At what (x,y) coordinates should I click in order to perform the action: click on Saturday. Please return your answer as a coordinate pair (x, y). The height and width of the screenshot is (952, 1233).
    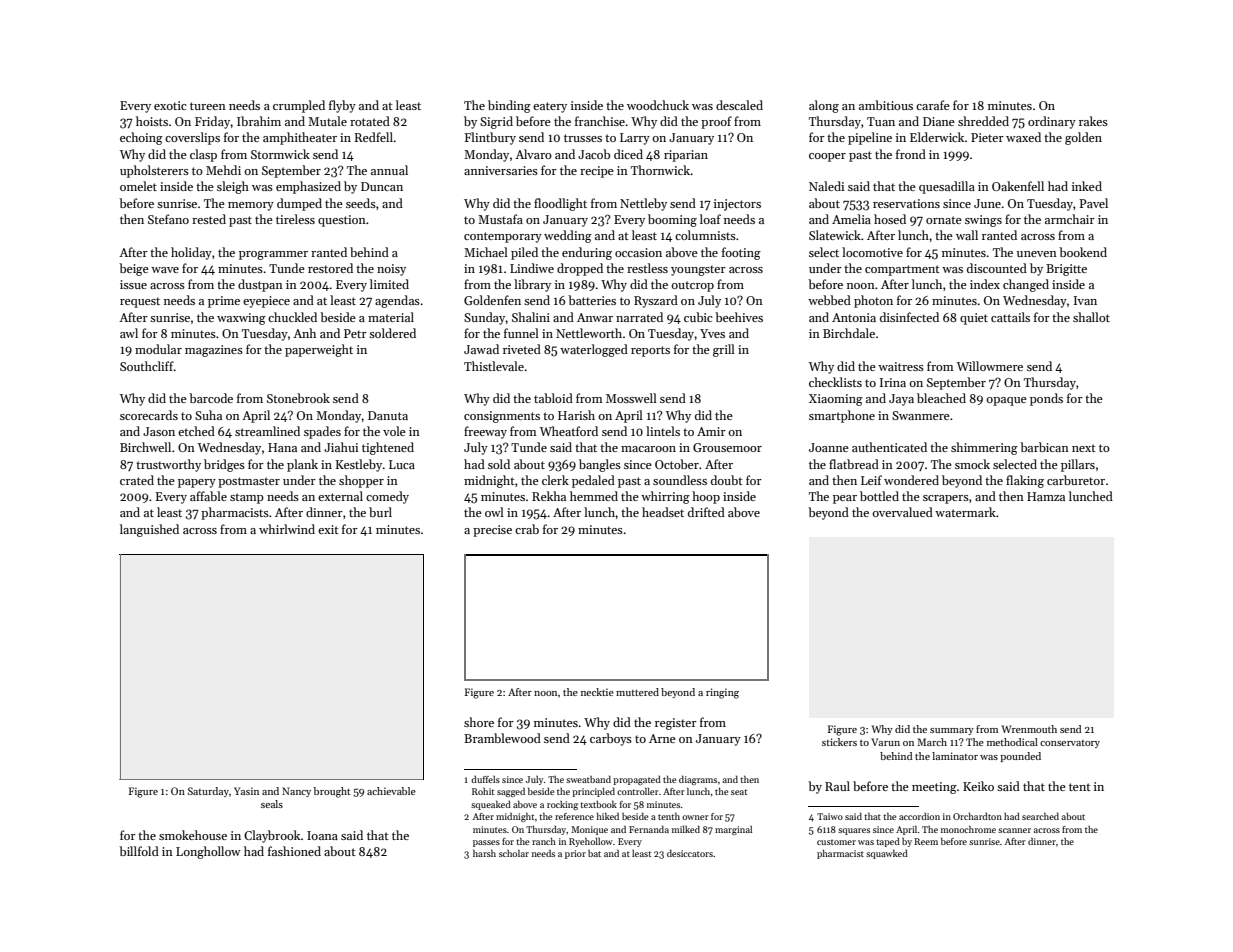
    Looking at the image, I should click on (208, 792).
